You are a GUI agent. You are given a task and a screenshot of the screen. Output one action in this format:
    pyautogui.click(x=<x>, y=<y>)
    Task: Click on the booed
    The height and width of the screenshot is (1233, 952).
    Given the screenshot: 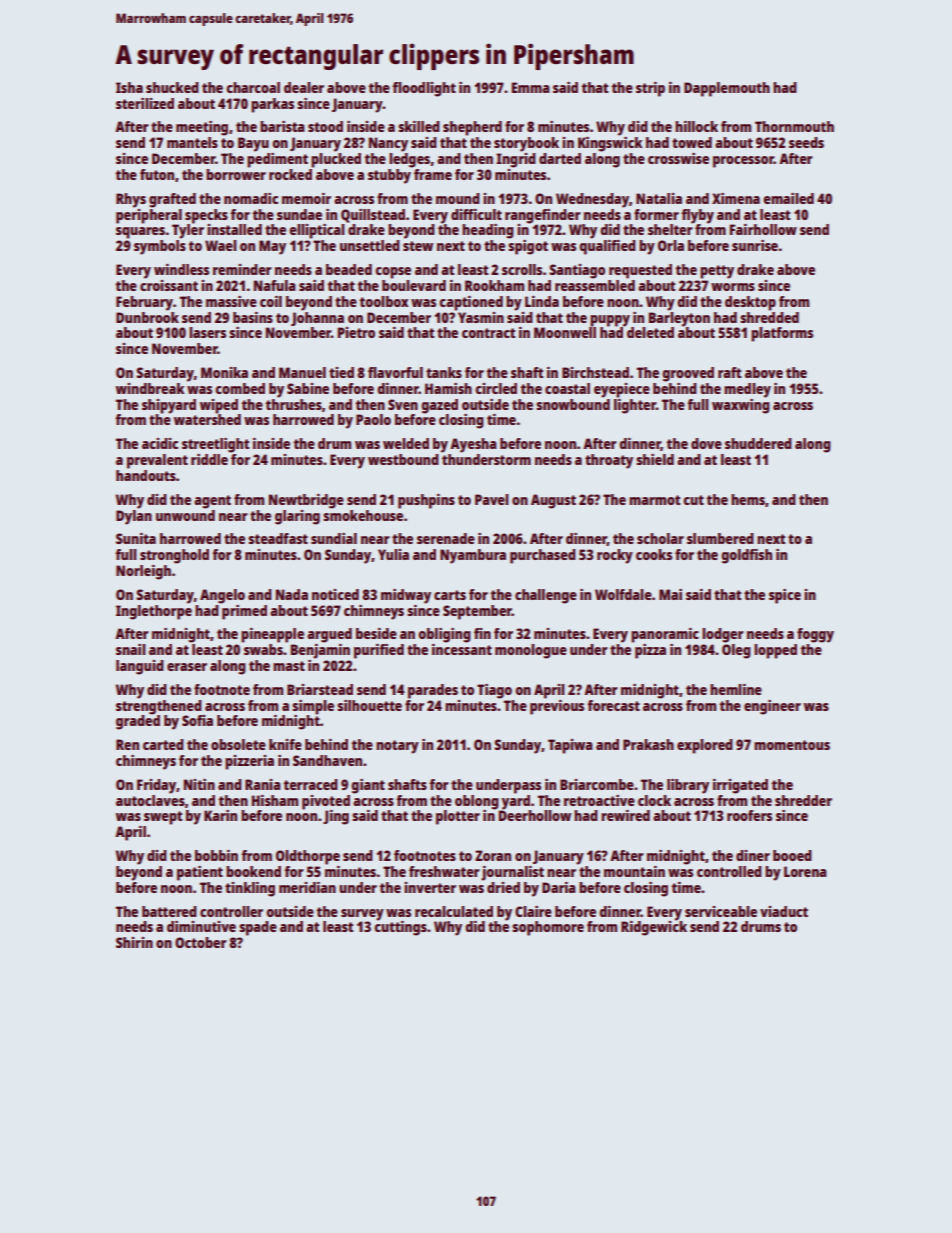 What is the action you would take?
    pyautogui.click(x=792, y=855)
